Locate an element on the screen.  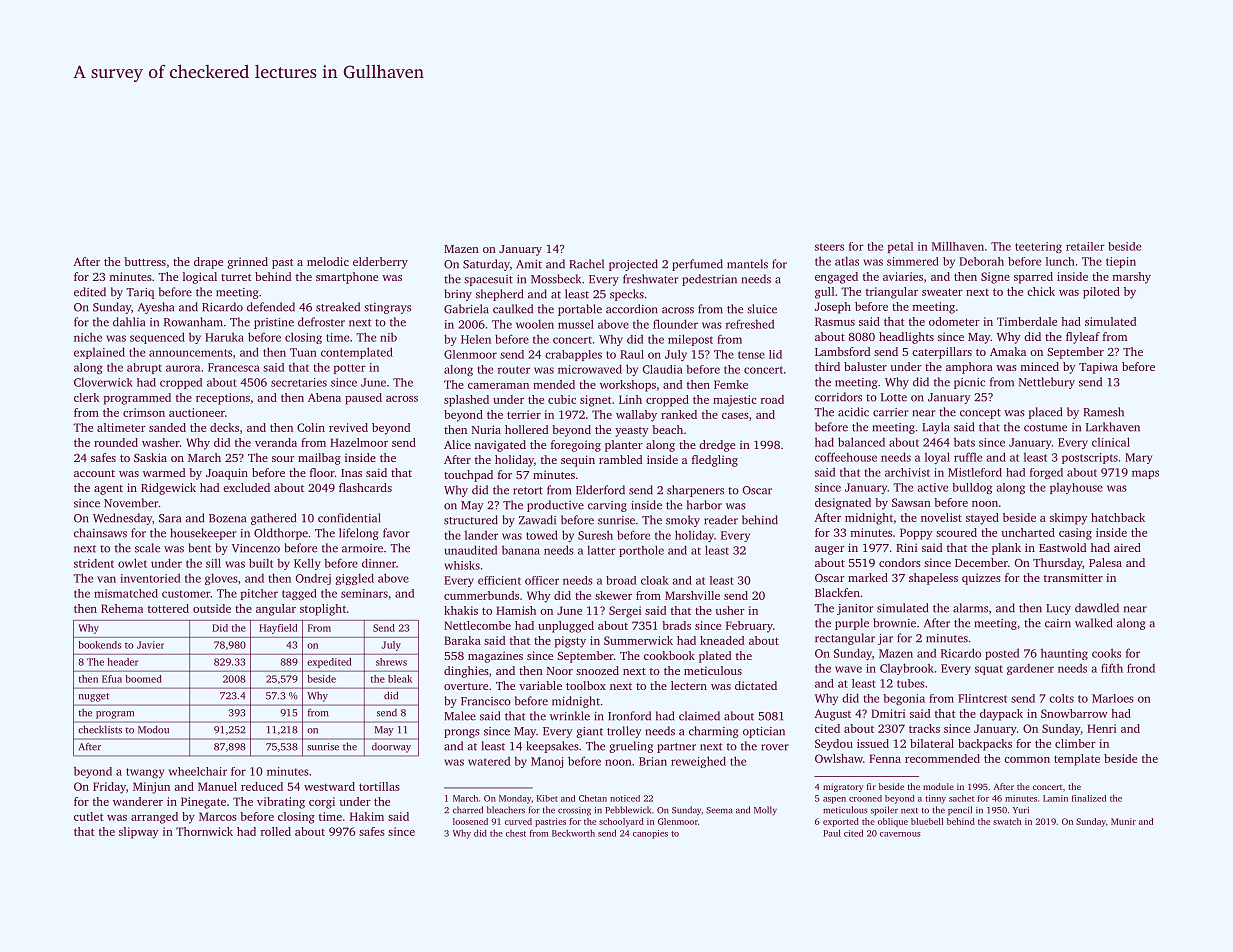
Beckworth is located at coordinates (573, 833).
